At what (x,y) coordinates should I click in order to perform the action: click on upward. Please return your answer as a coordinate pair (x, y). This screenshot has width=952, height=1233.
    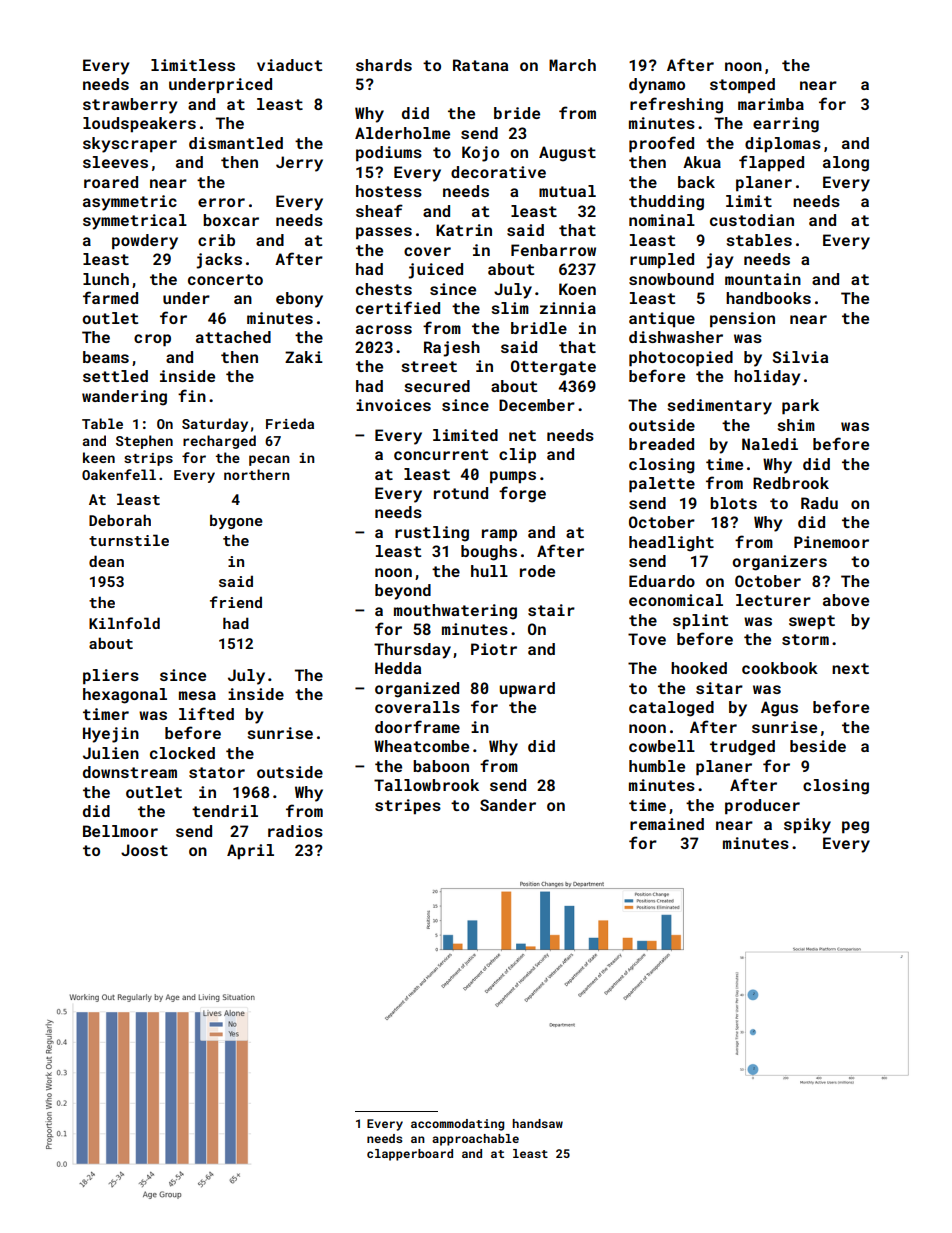
    Looking at the image, I should click on (527, 690).
